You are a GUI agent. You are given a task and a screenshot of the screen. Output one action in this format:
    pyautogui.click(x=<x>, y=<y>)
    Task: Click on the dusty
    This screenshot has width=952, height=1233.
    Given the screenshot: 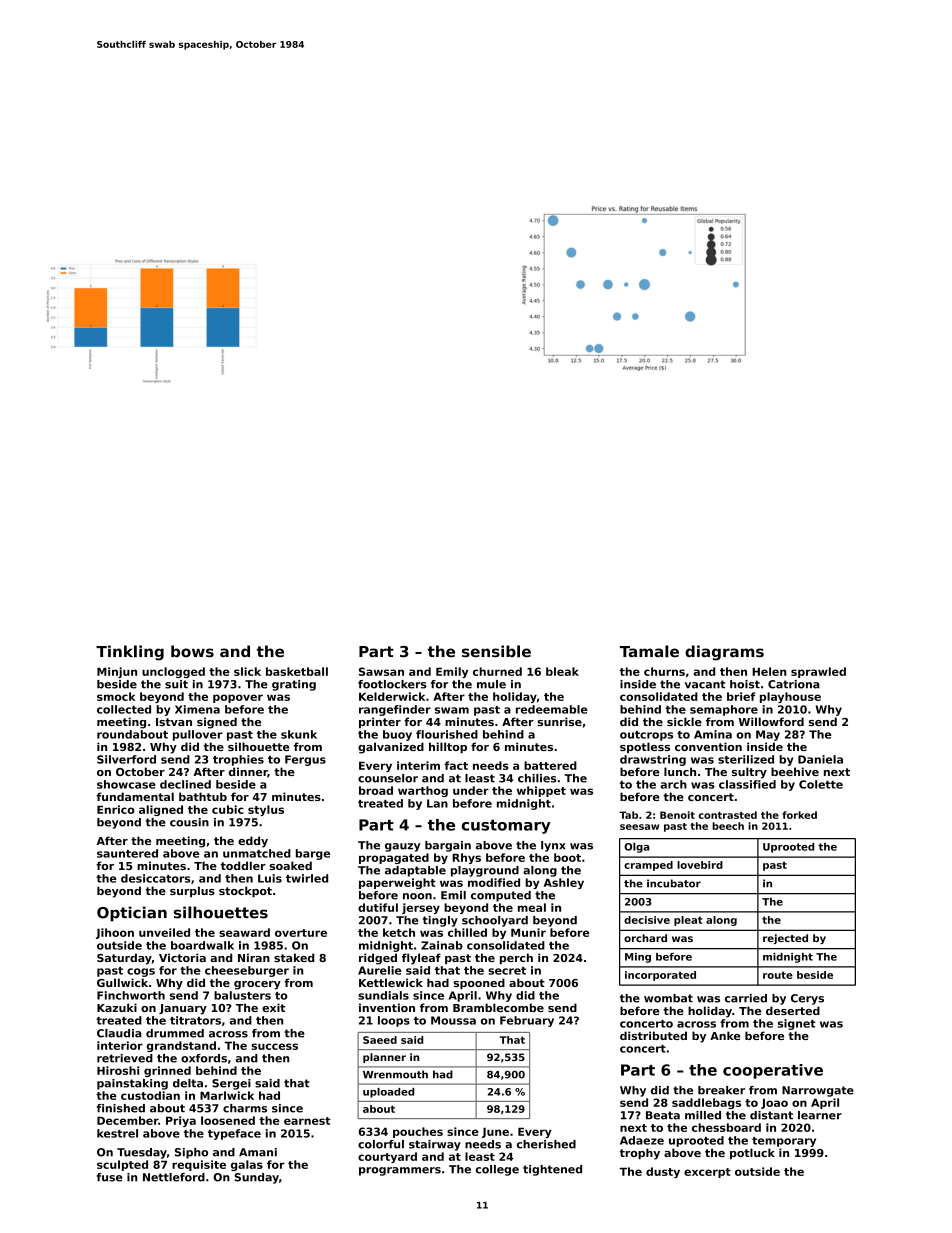 What is the action you would take?
    pyautogui.click(x=663, y=1172)
